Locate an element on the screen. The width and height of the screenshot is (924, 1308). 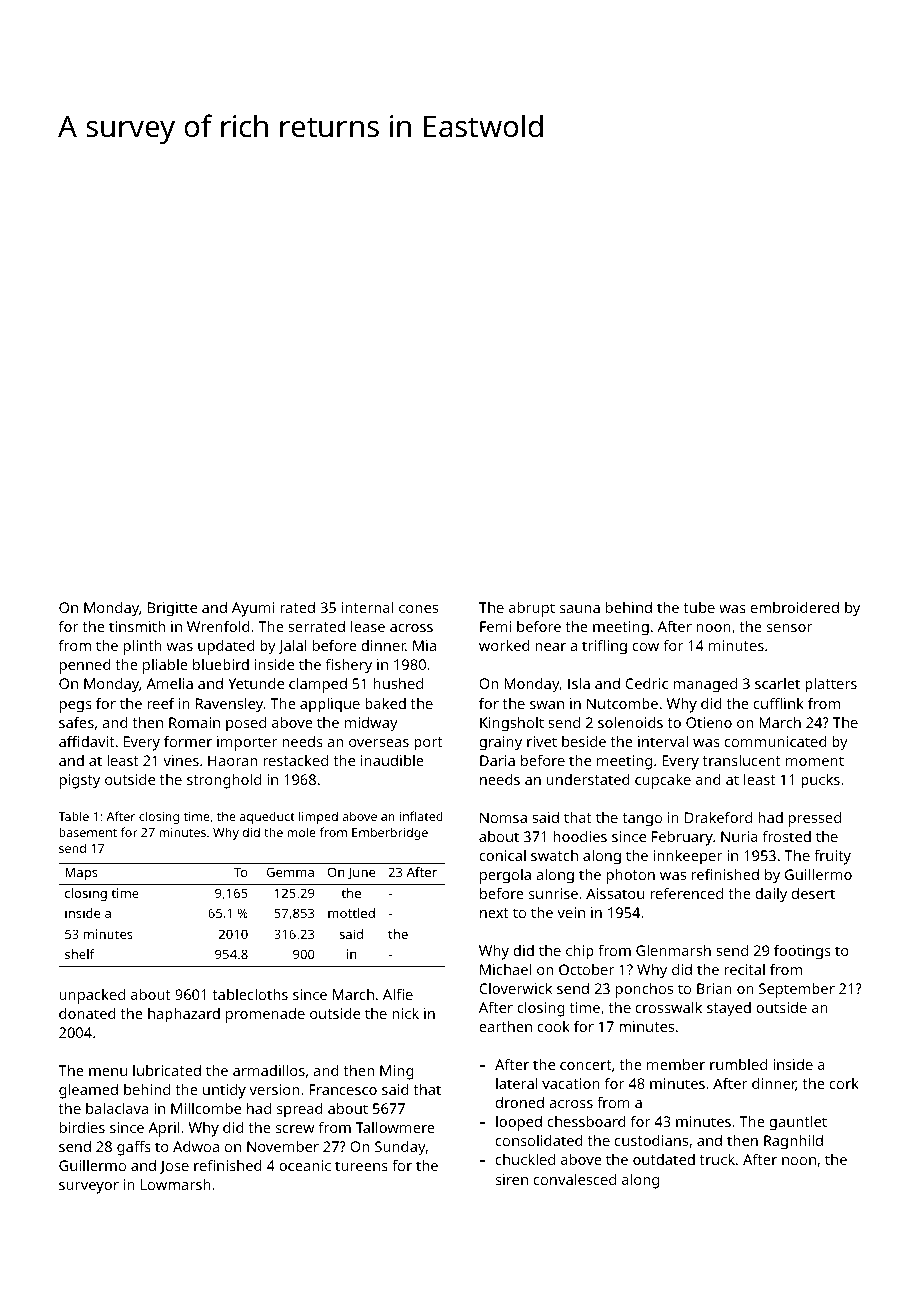
next is located at coordinates (494, 913).
